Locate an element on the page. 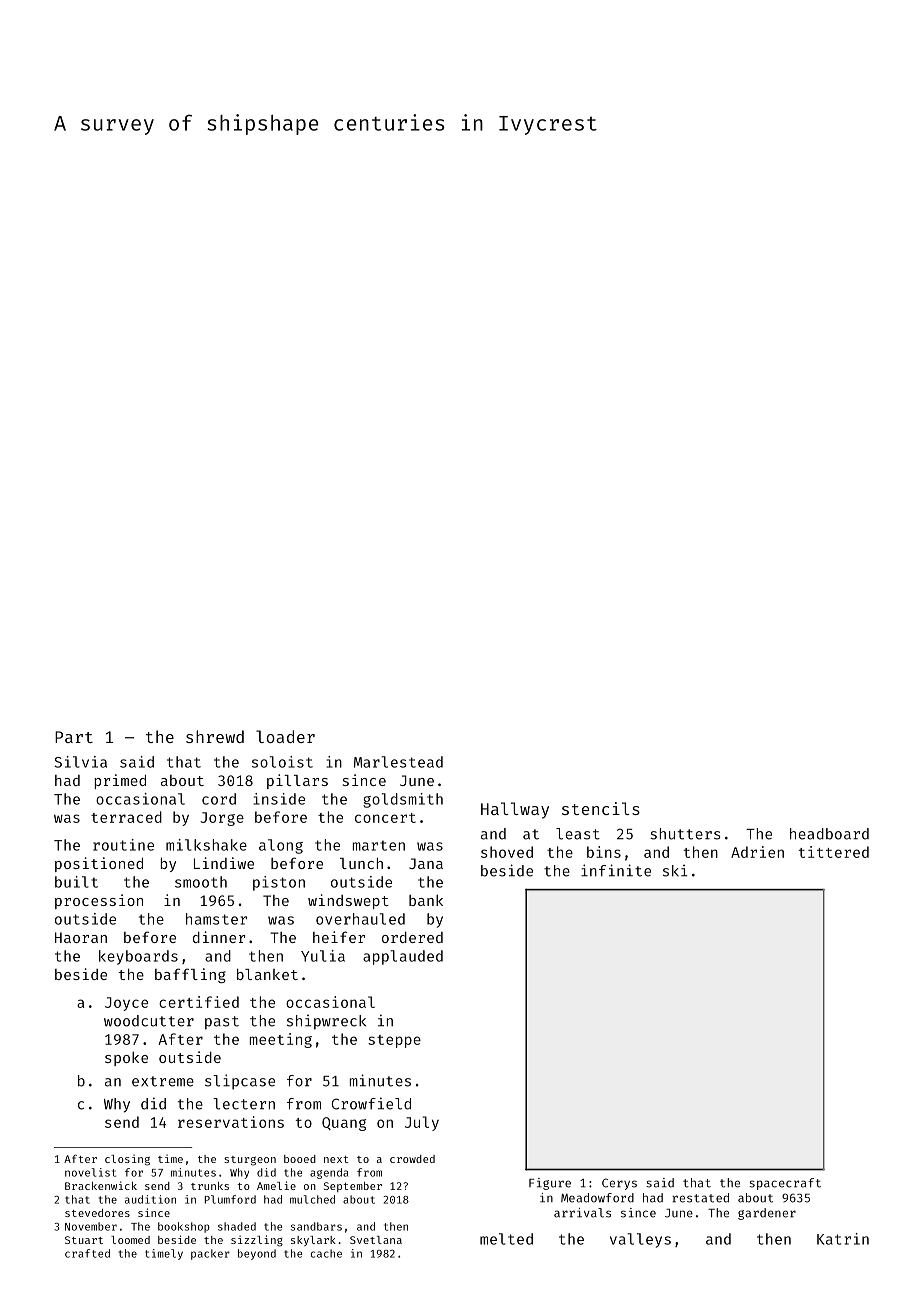  extreme is located at coordinates (163, 1081).
